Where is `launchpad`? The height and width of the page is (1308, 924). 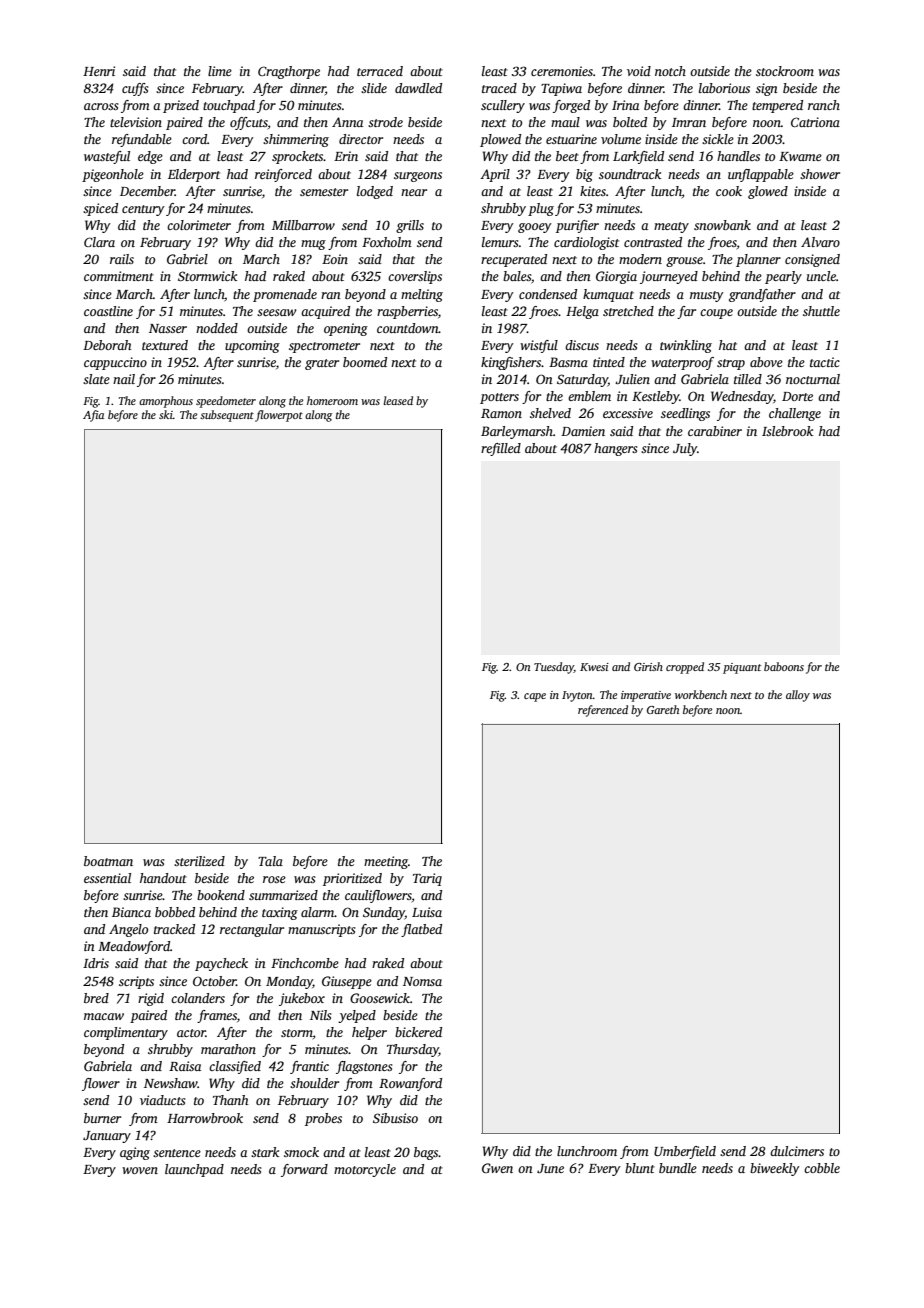 launchpad is located at coordinates (194, 1170).
